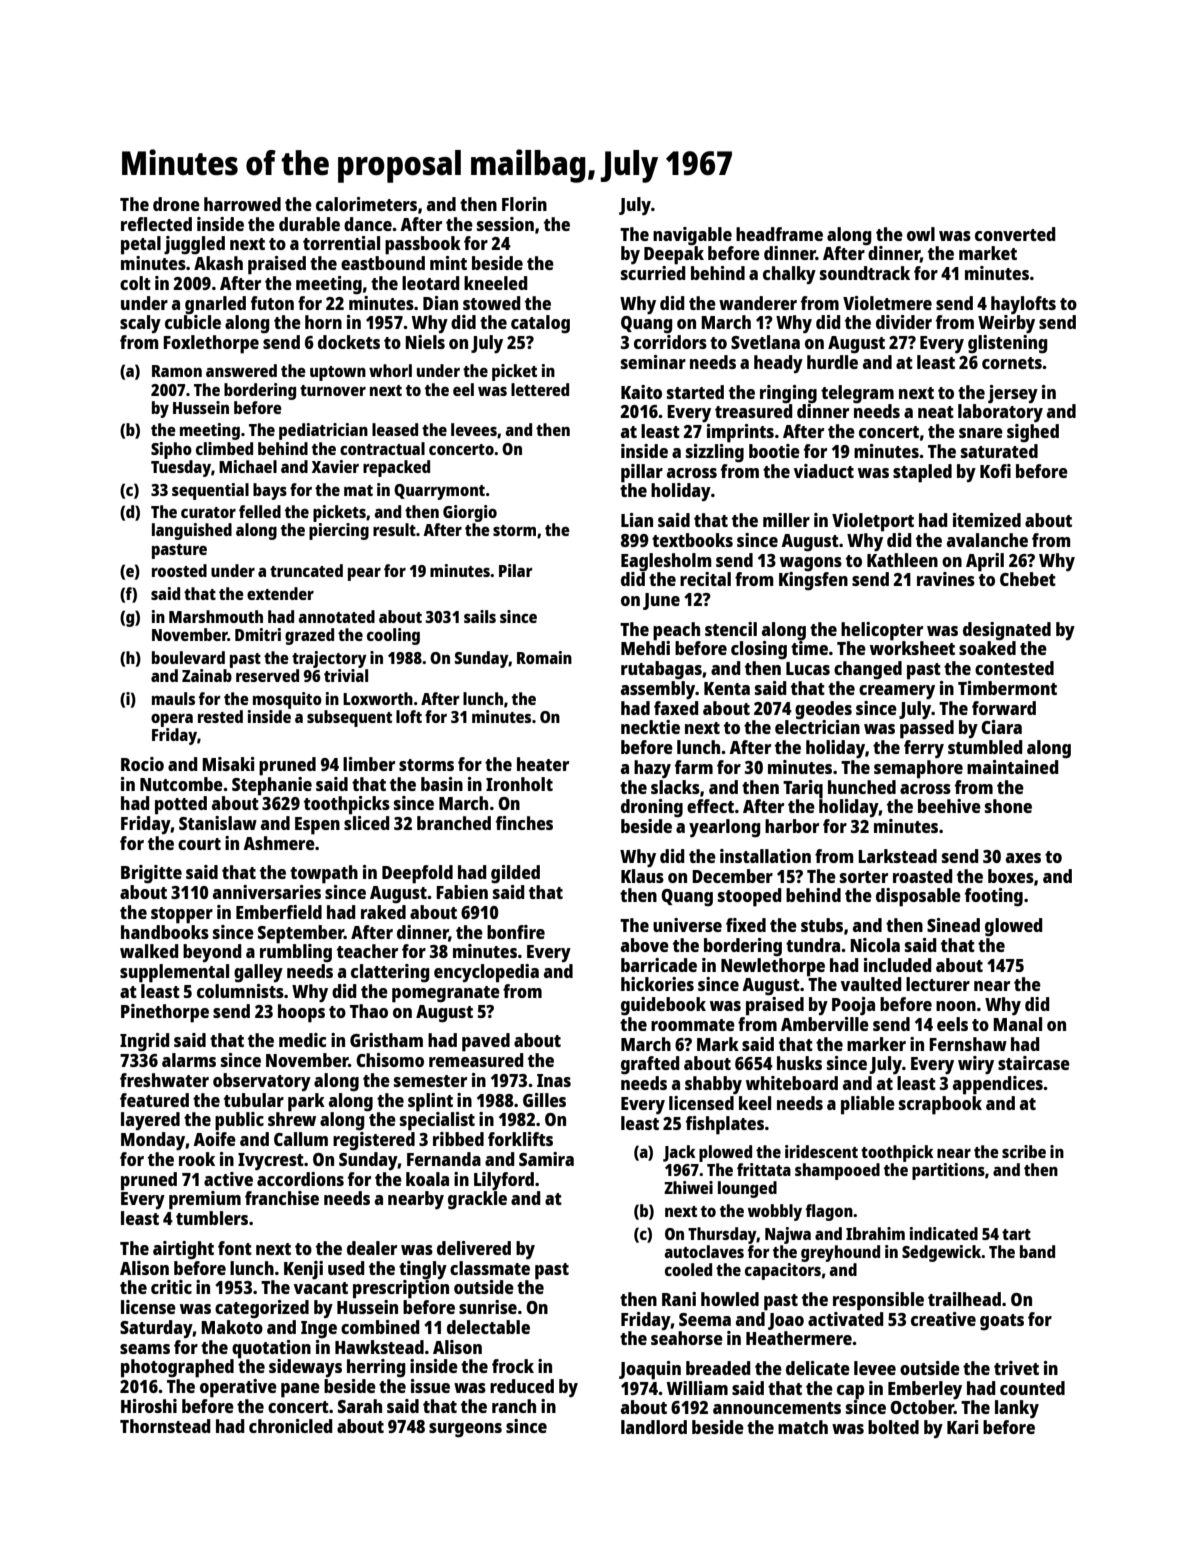  What do you see at coordinates (641, 392) in the page?
I see `Kaito` at bounding box center [641, 392].
